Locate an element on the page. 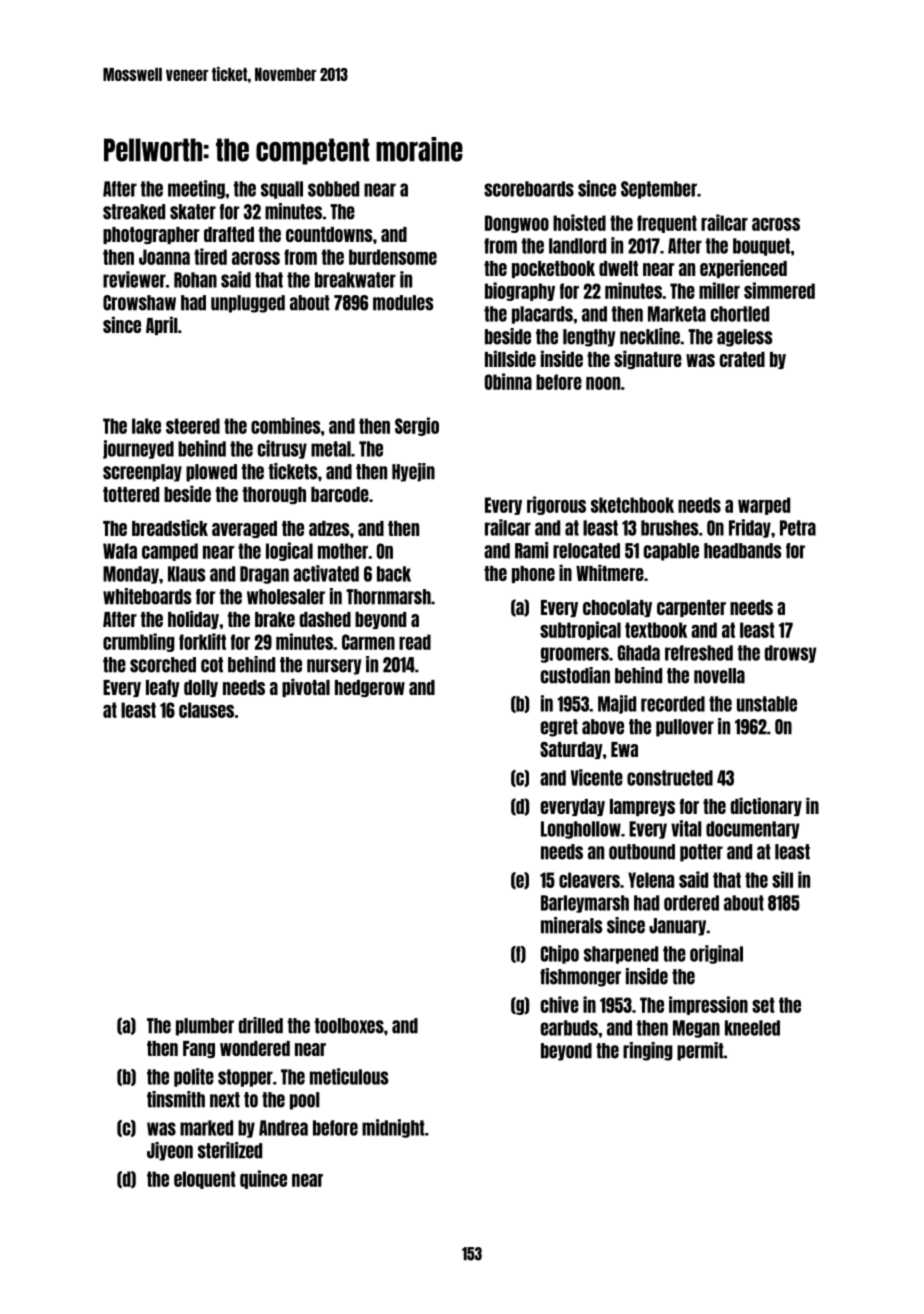 The width and height of the image is (924, 1314). Sergio is located at coordinates (417, 426).
